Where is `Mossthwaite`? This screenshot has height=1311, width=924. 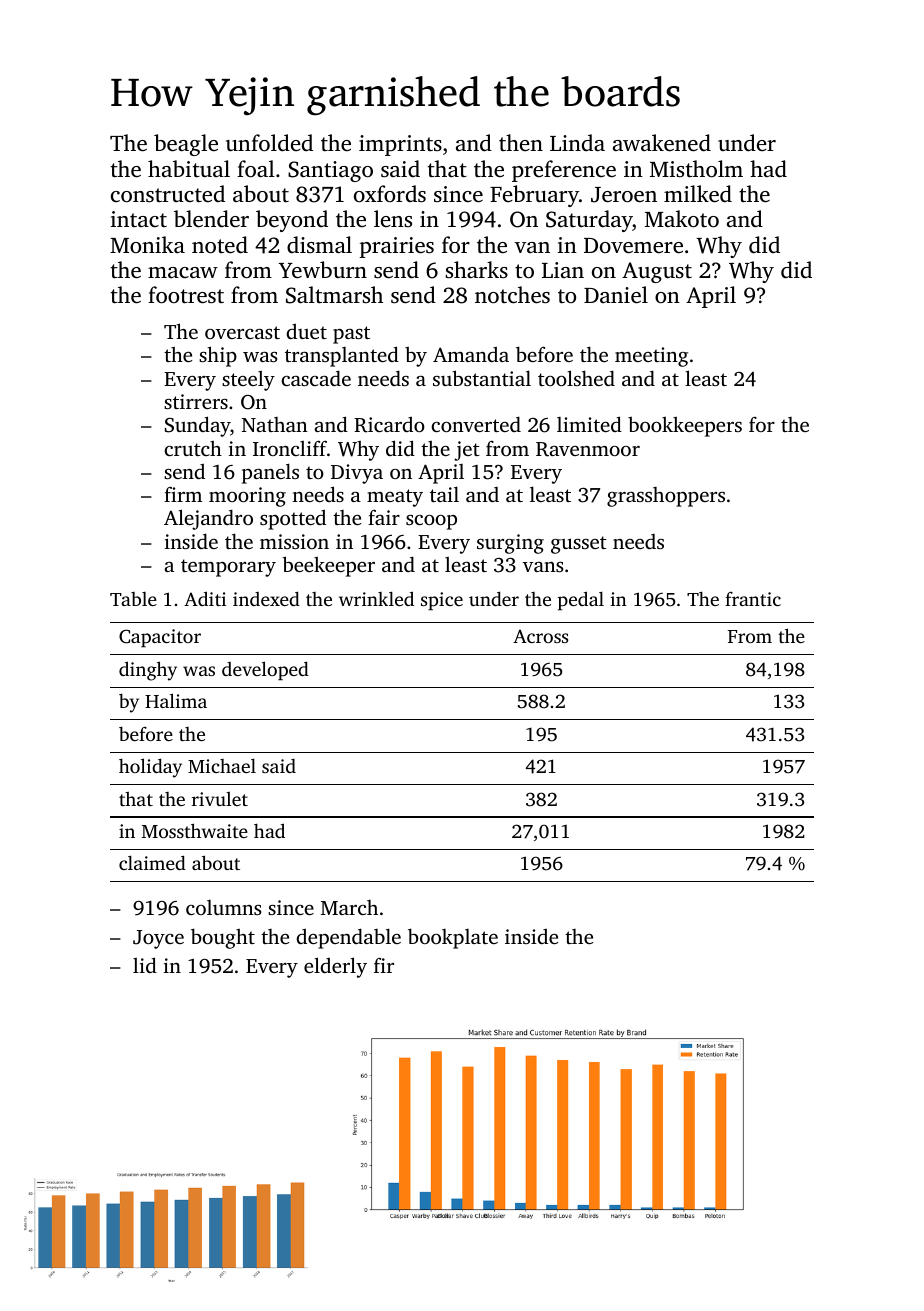
Mossthwaite is located at coordinates (195, 830).
